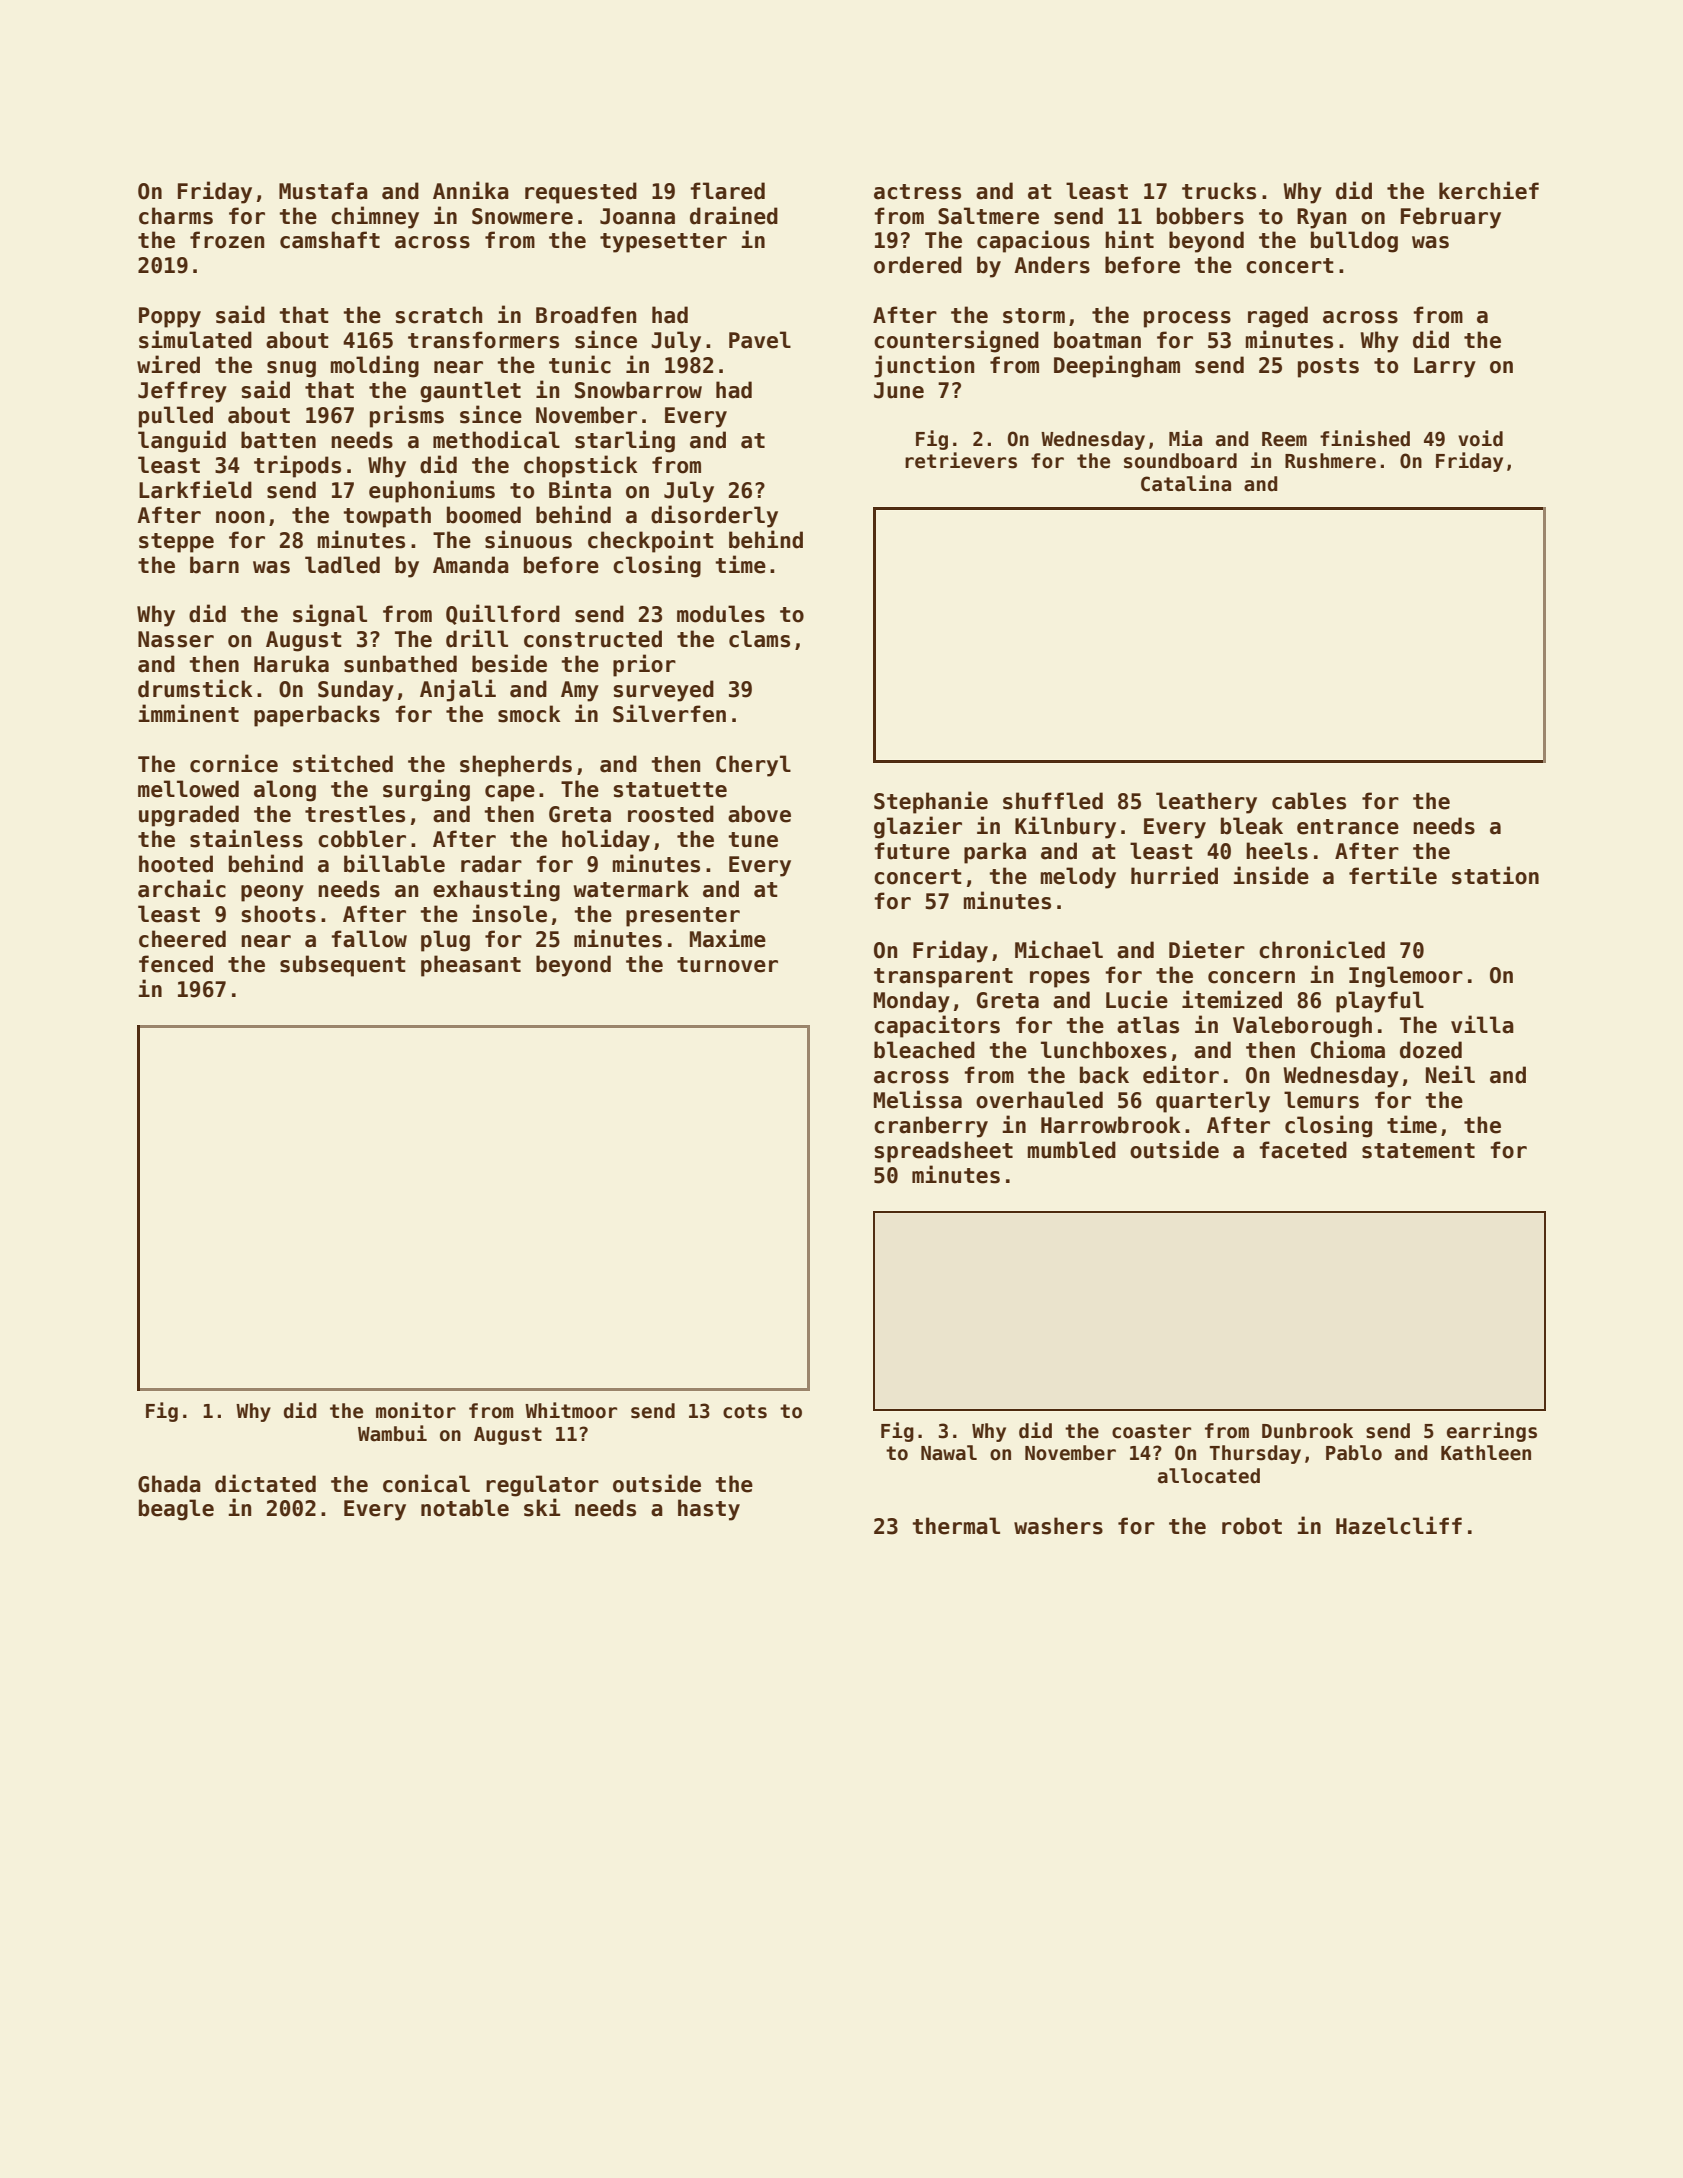 The image size is (1683, 2178). I want to click on Pavel, so click(760, 340).
